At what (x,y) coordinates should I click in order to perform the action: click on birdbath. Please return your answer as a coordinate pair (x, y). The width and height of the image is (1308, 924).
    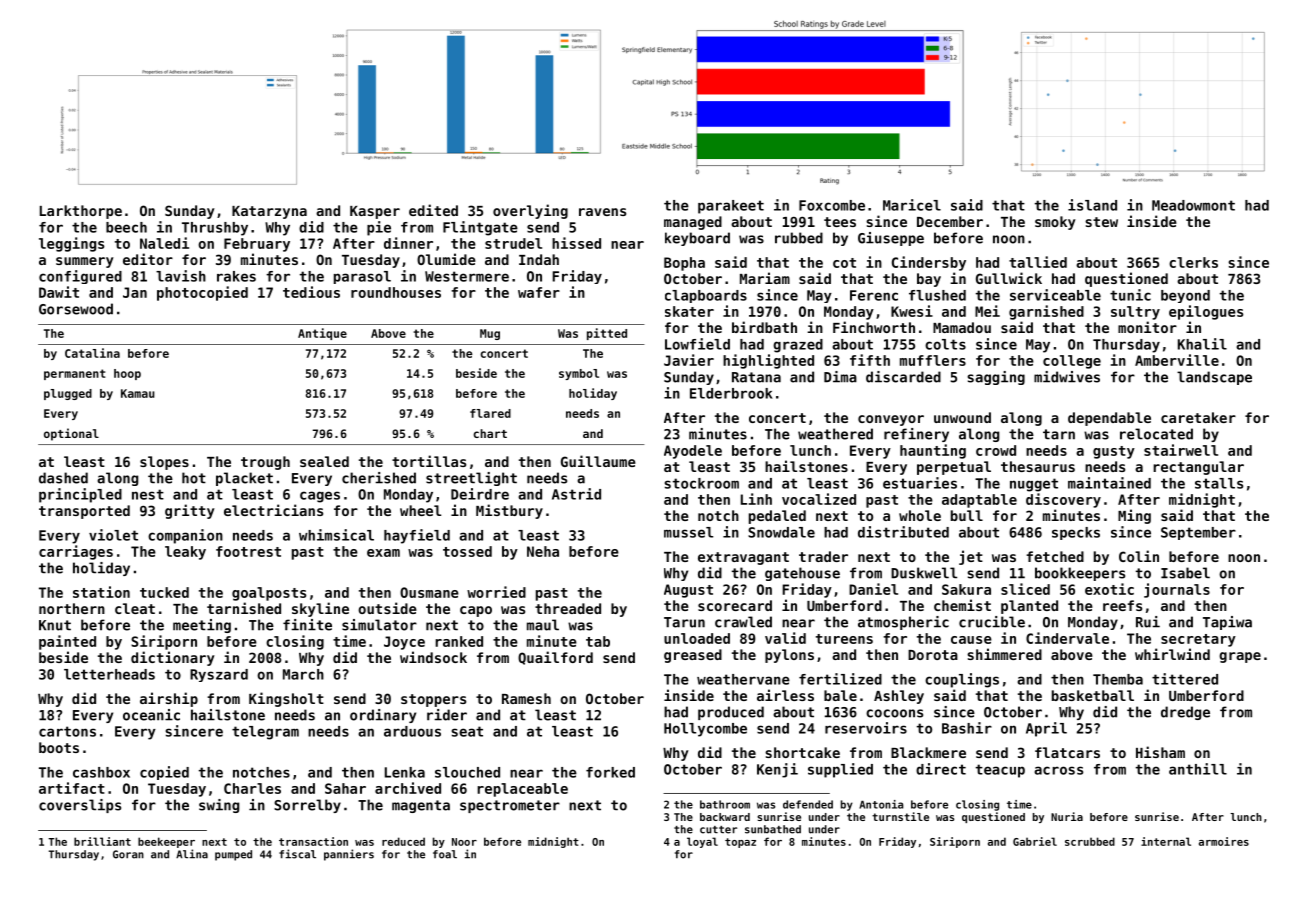
    Looking at the image, I should click on (764, 327).
